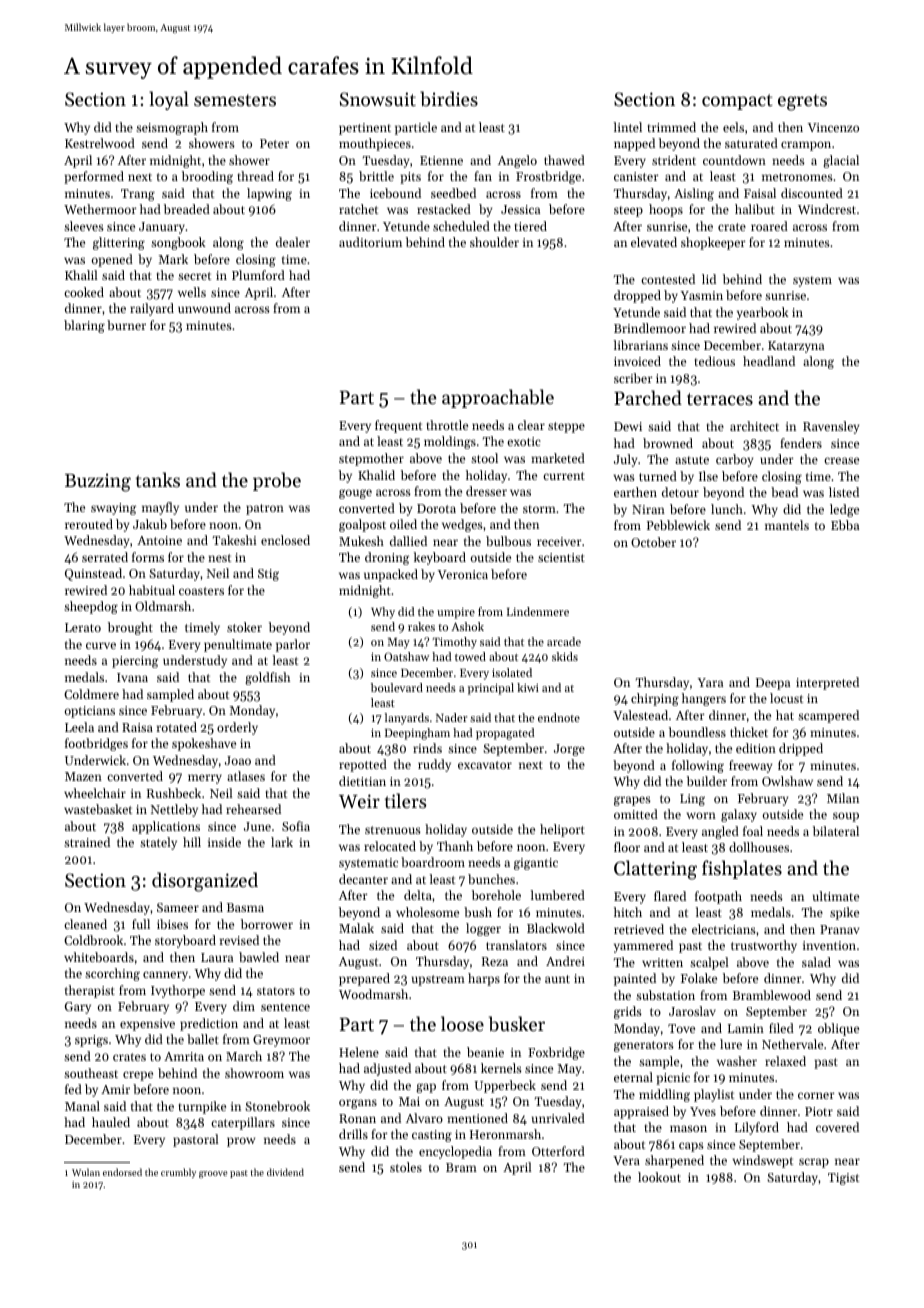 The image size is (924, 1308). What do you see at coordinates (449, 98) in the screenshot?
I see `birdies` at bounding box center [449, 98].
